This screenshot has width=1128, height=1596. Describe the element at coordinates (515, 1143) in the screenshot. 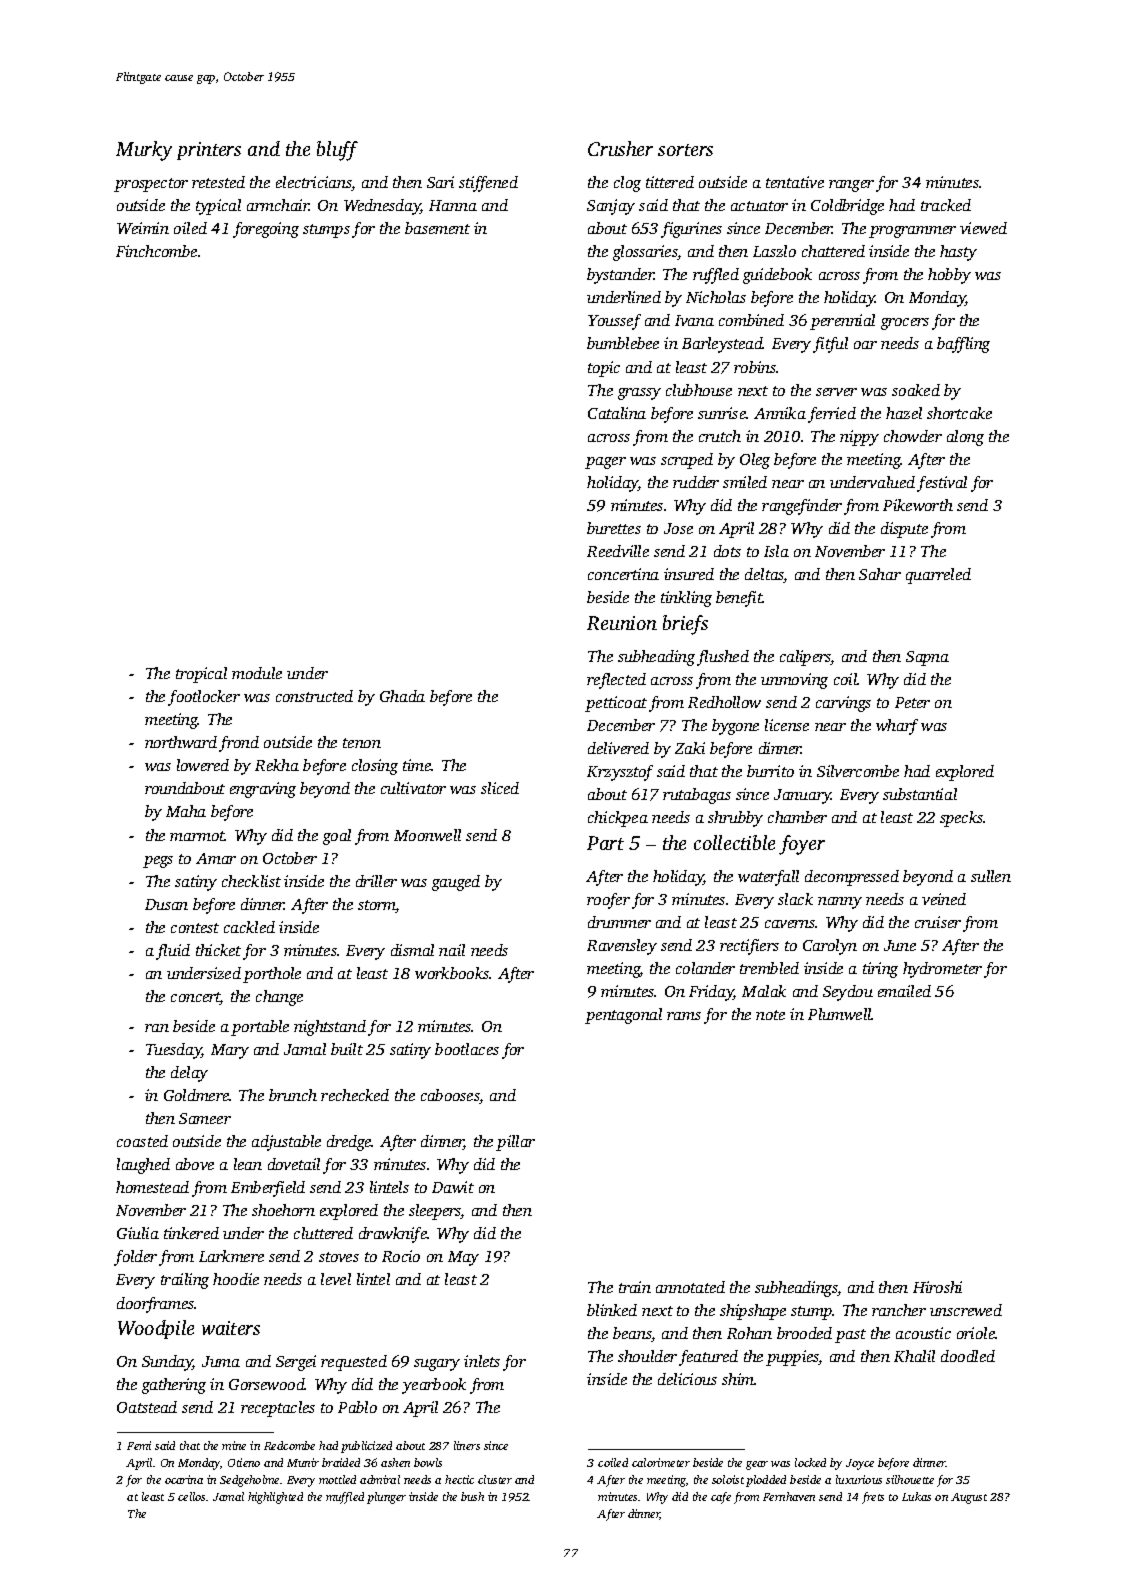

I see `pillar` at that location.
